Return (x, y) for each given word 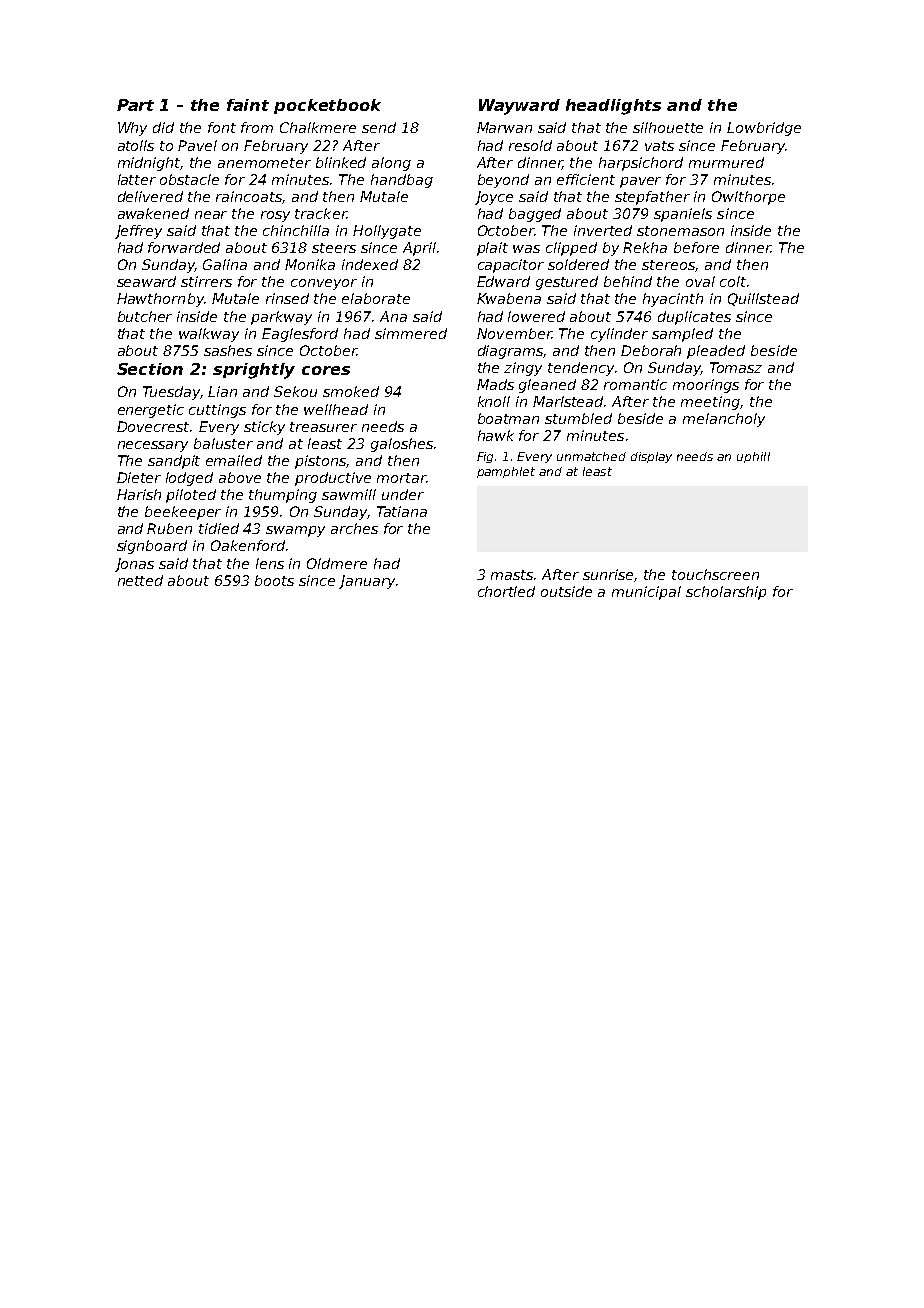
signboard (152, 547)
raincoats (249, 197)
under (403, 494)
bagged (535, 215)
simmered (411, 333)
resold (530, 145)
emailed (234, 460)
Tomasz (736, 367)
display (651, 457)
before (696, 247)
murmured (726, 162)
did (163, 127)
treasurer (323, 427)
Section (150, 369)
